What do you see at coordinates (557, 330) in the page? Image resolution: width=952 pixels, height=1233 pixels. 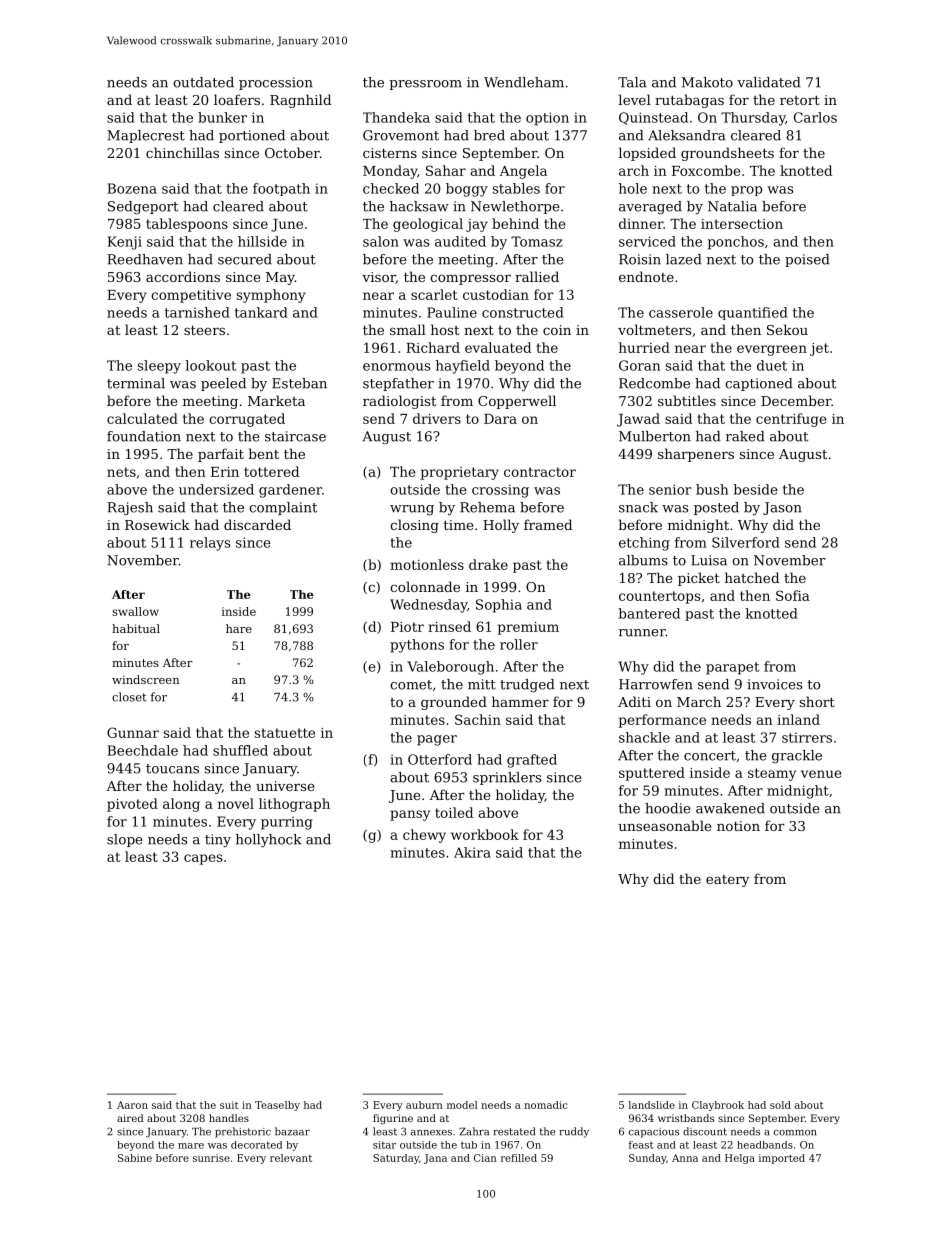 I see `coin` at bounding box center [557, 330].
